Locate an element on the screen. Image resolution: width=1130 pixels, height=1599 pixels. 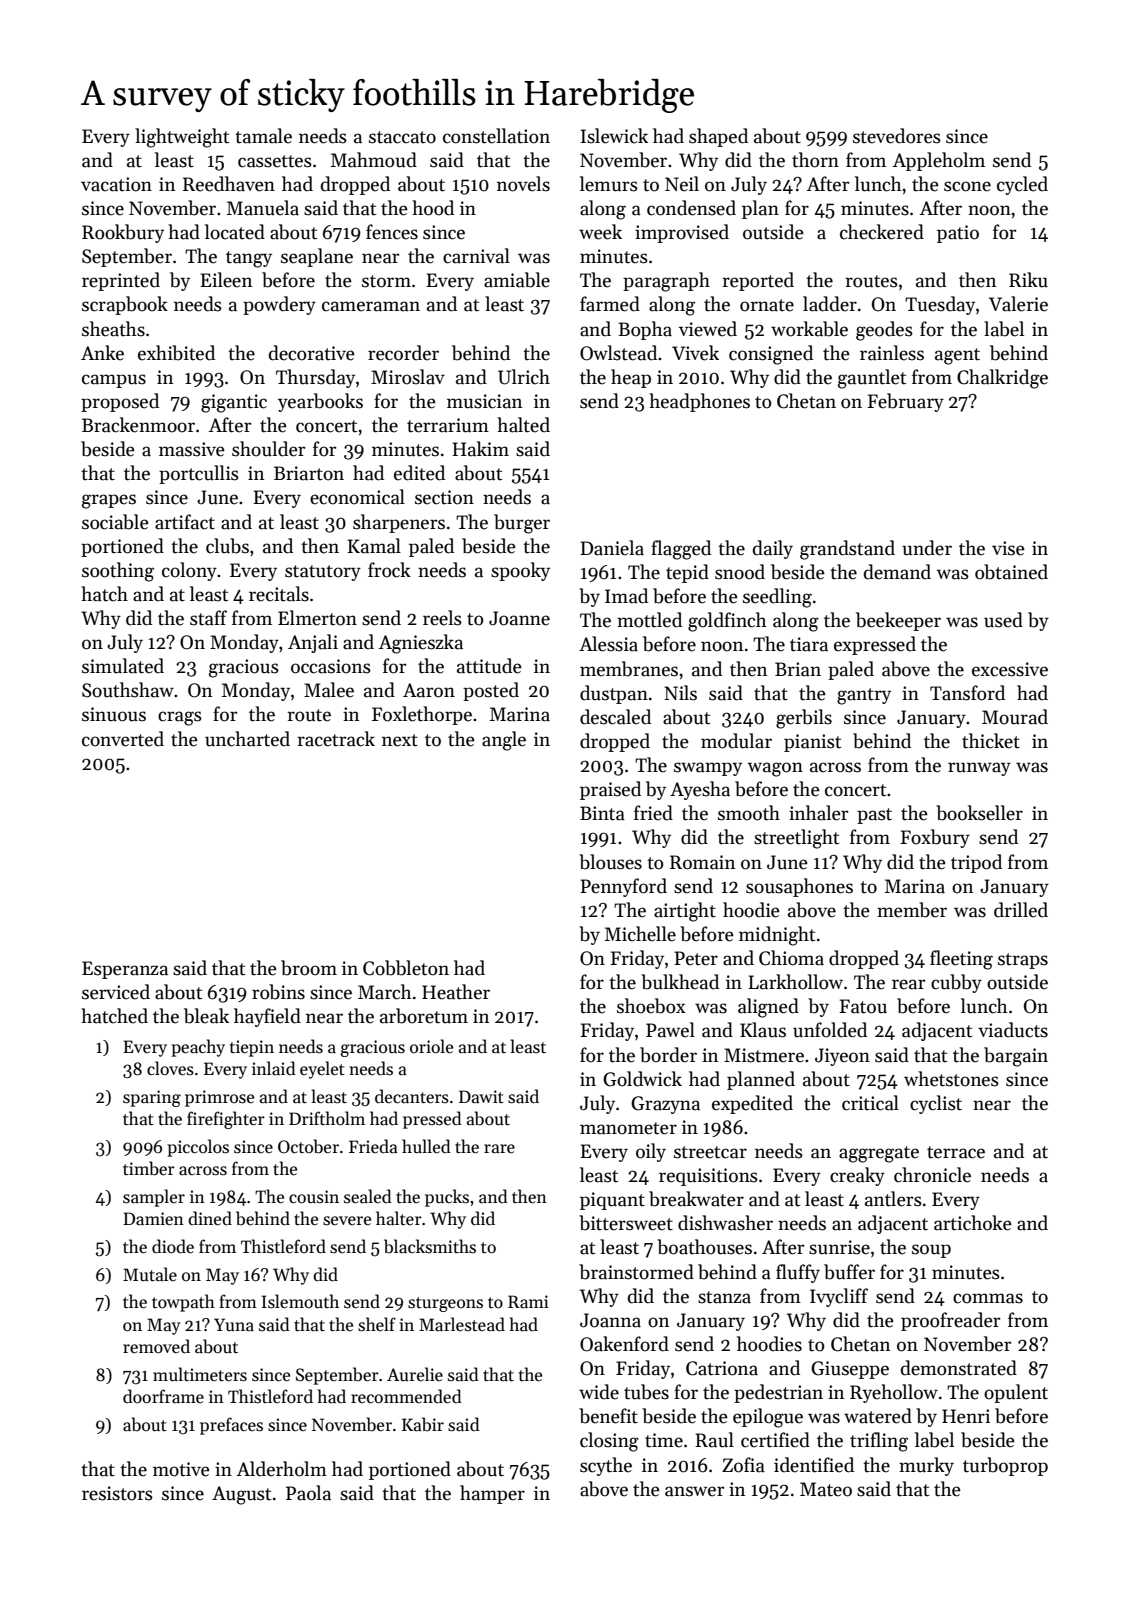
fleeting is located at coordinates (961, 960).
